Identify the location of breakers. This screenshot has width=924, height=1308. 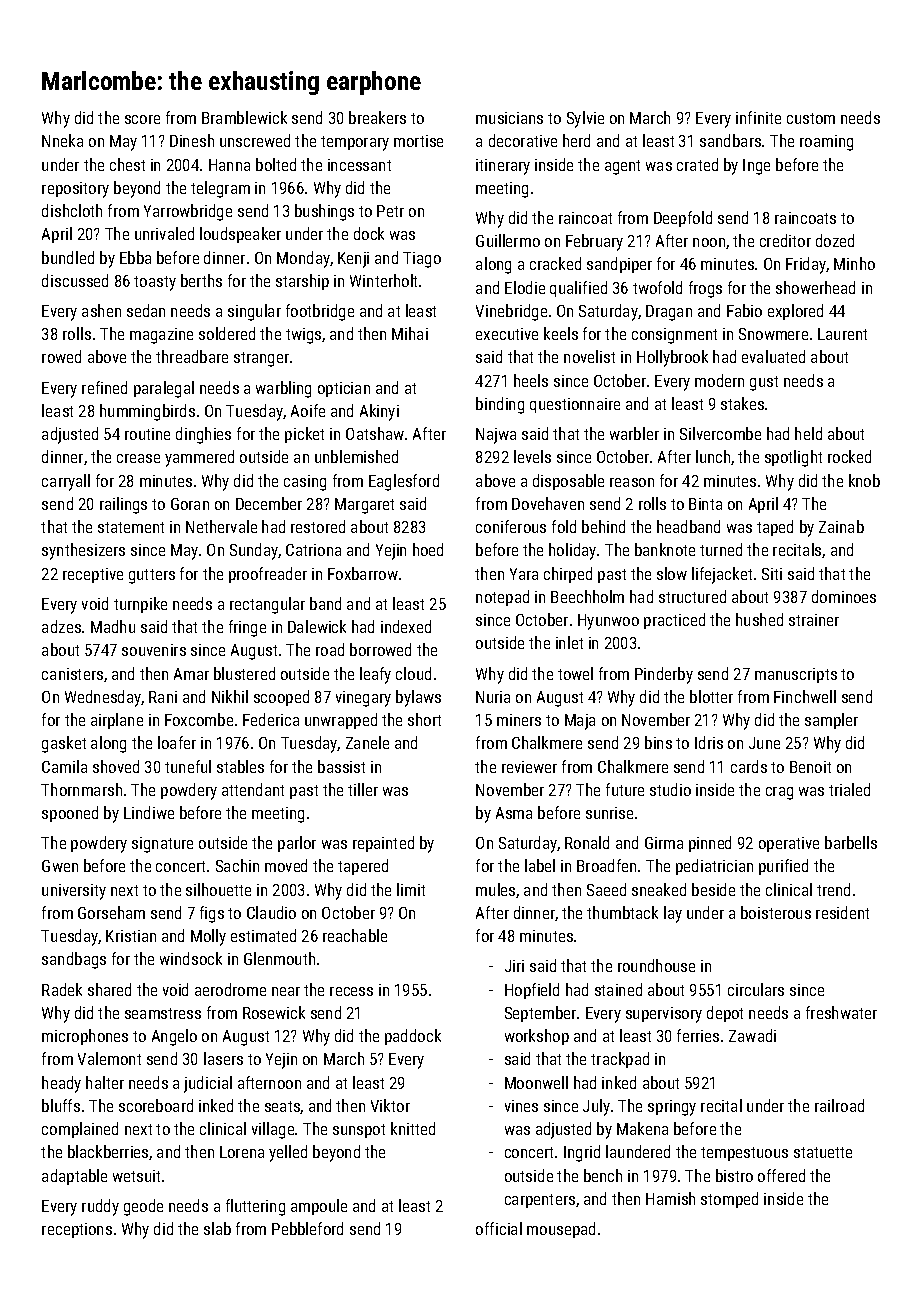
(377, 117).
